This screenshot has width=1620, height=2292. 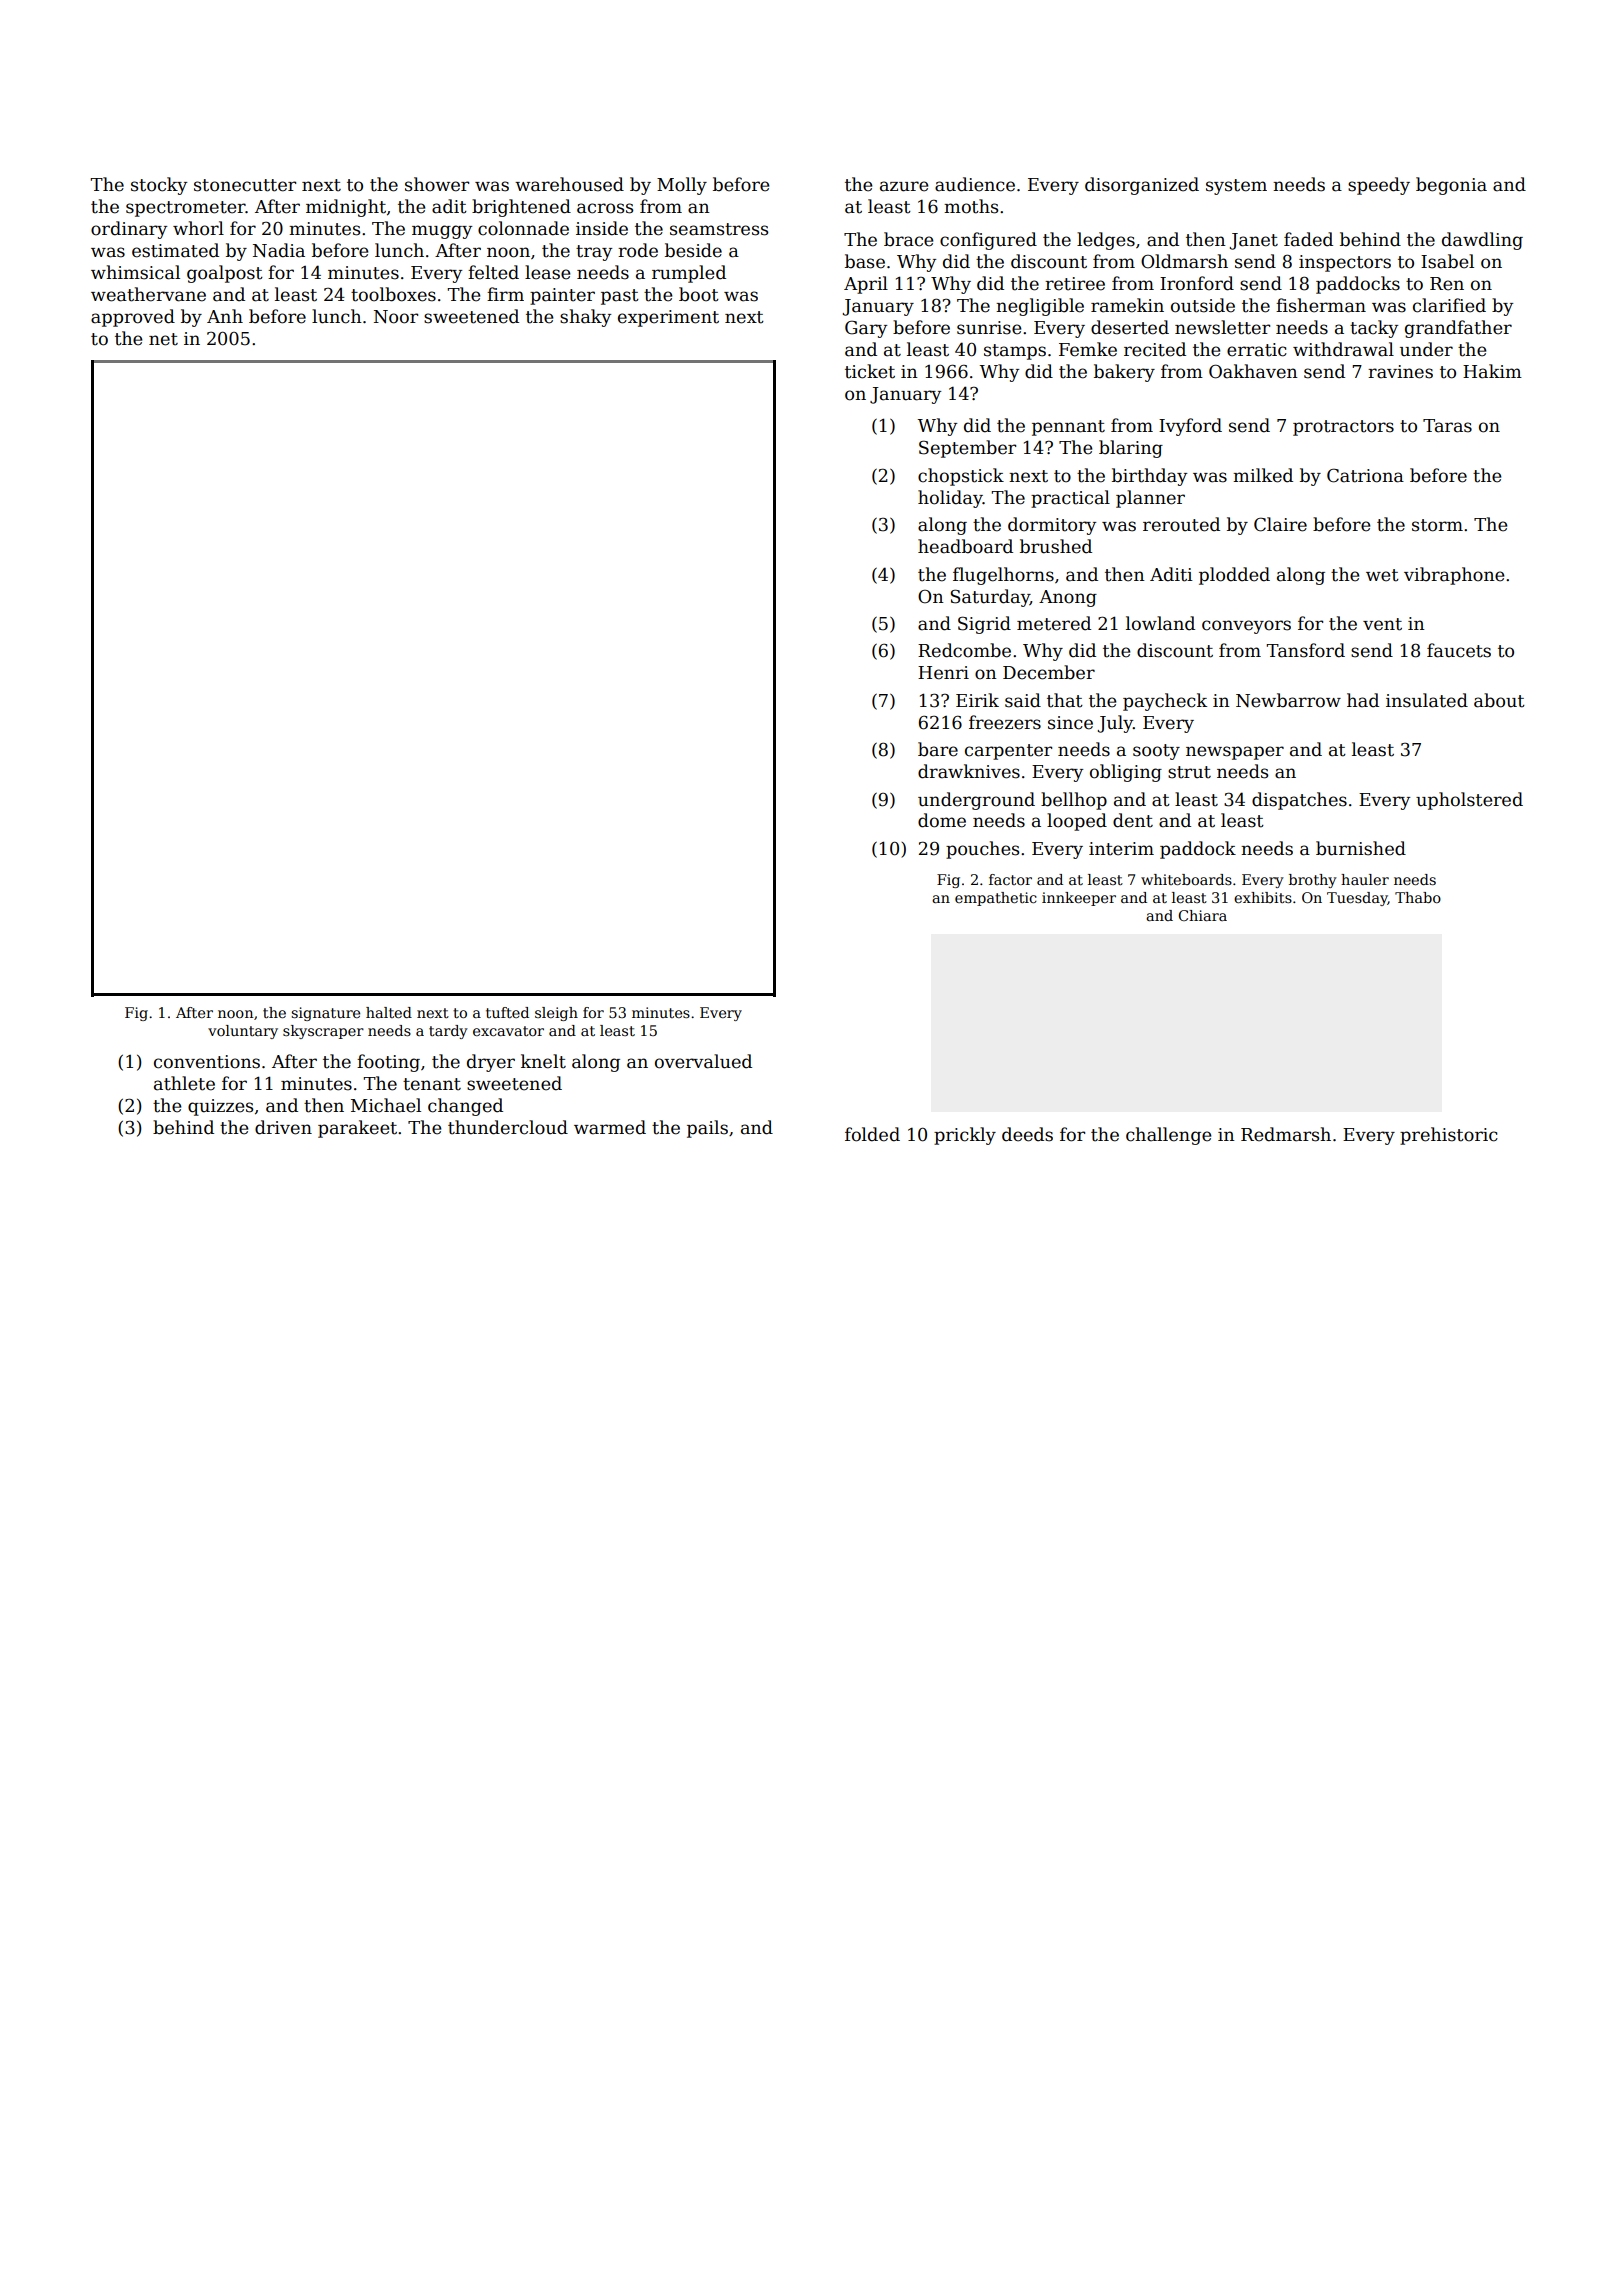 What do you see at coordinates (325, 1014) in the screenshot?
I see `signature` at bounding box center [325, 1014].
